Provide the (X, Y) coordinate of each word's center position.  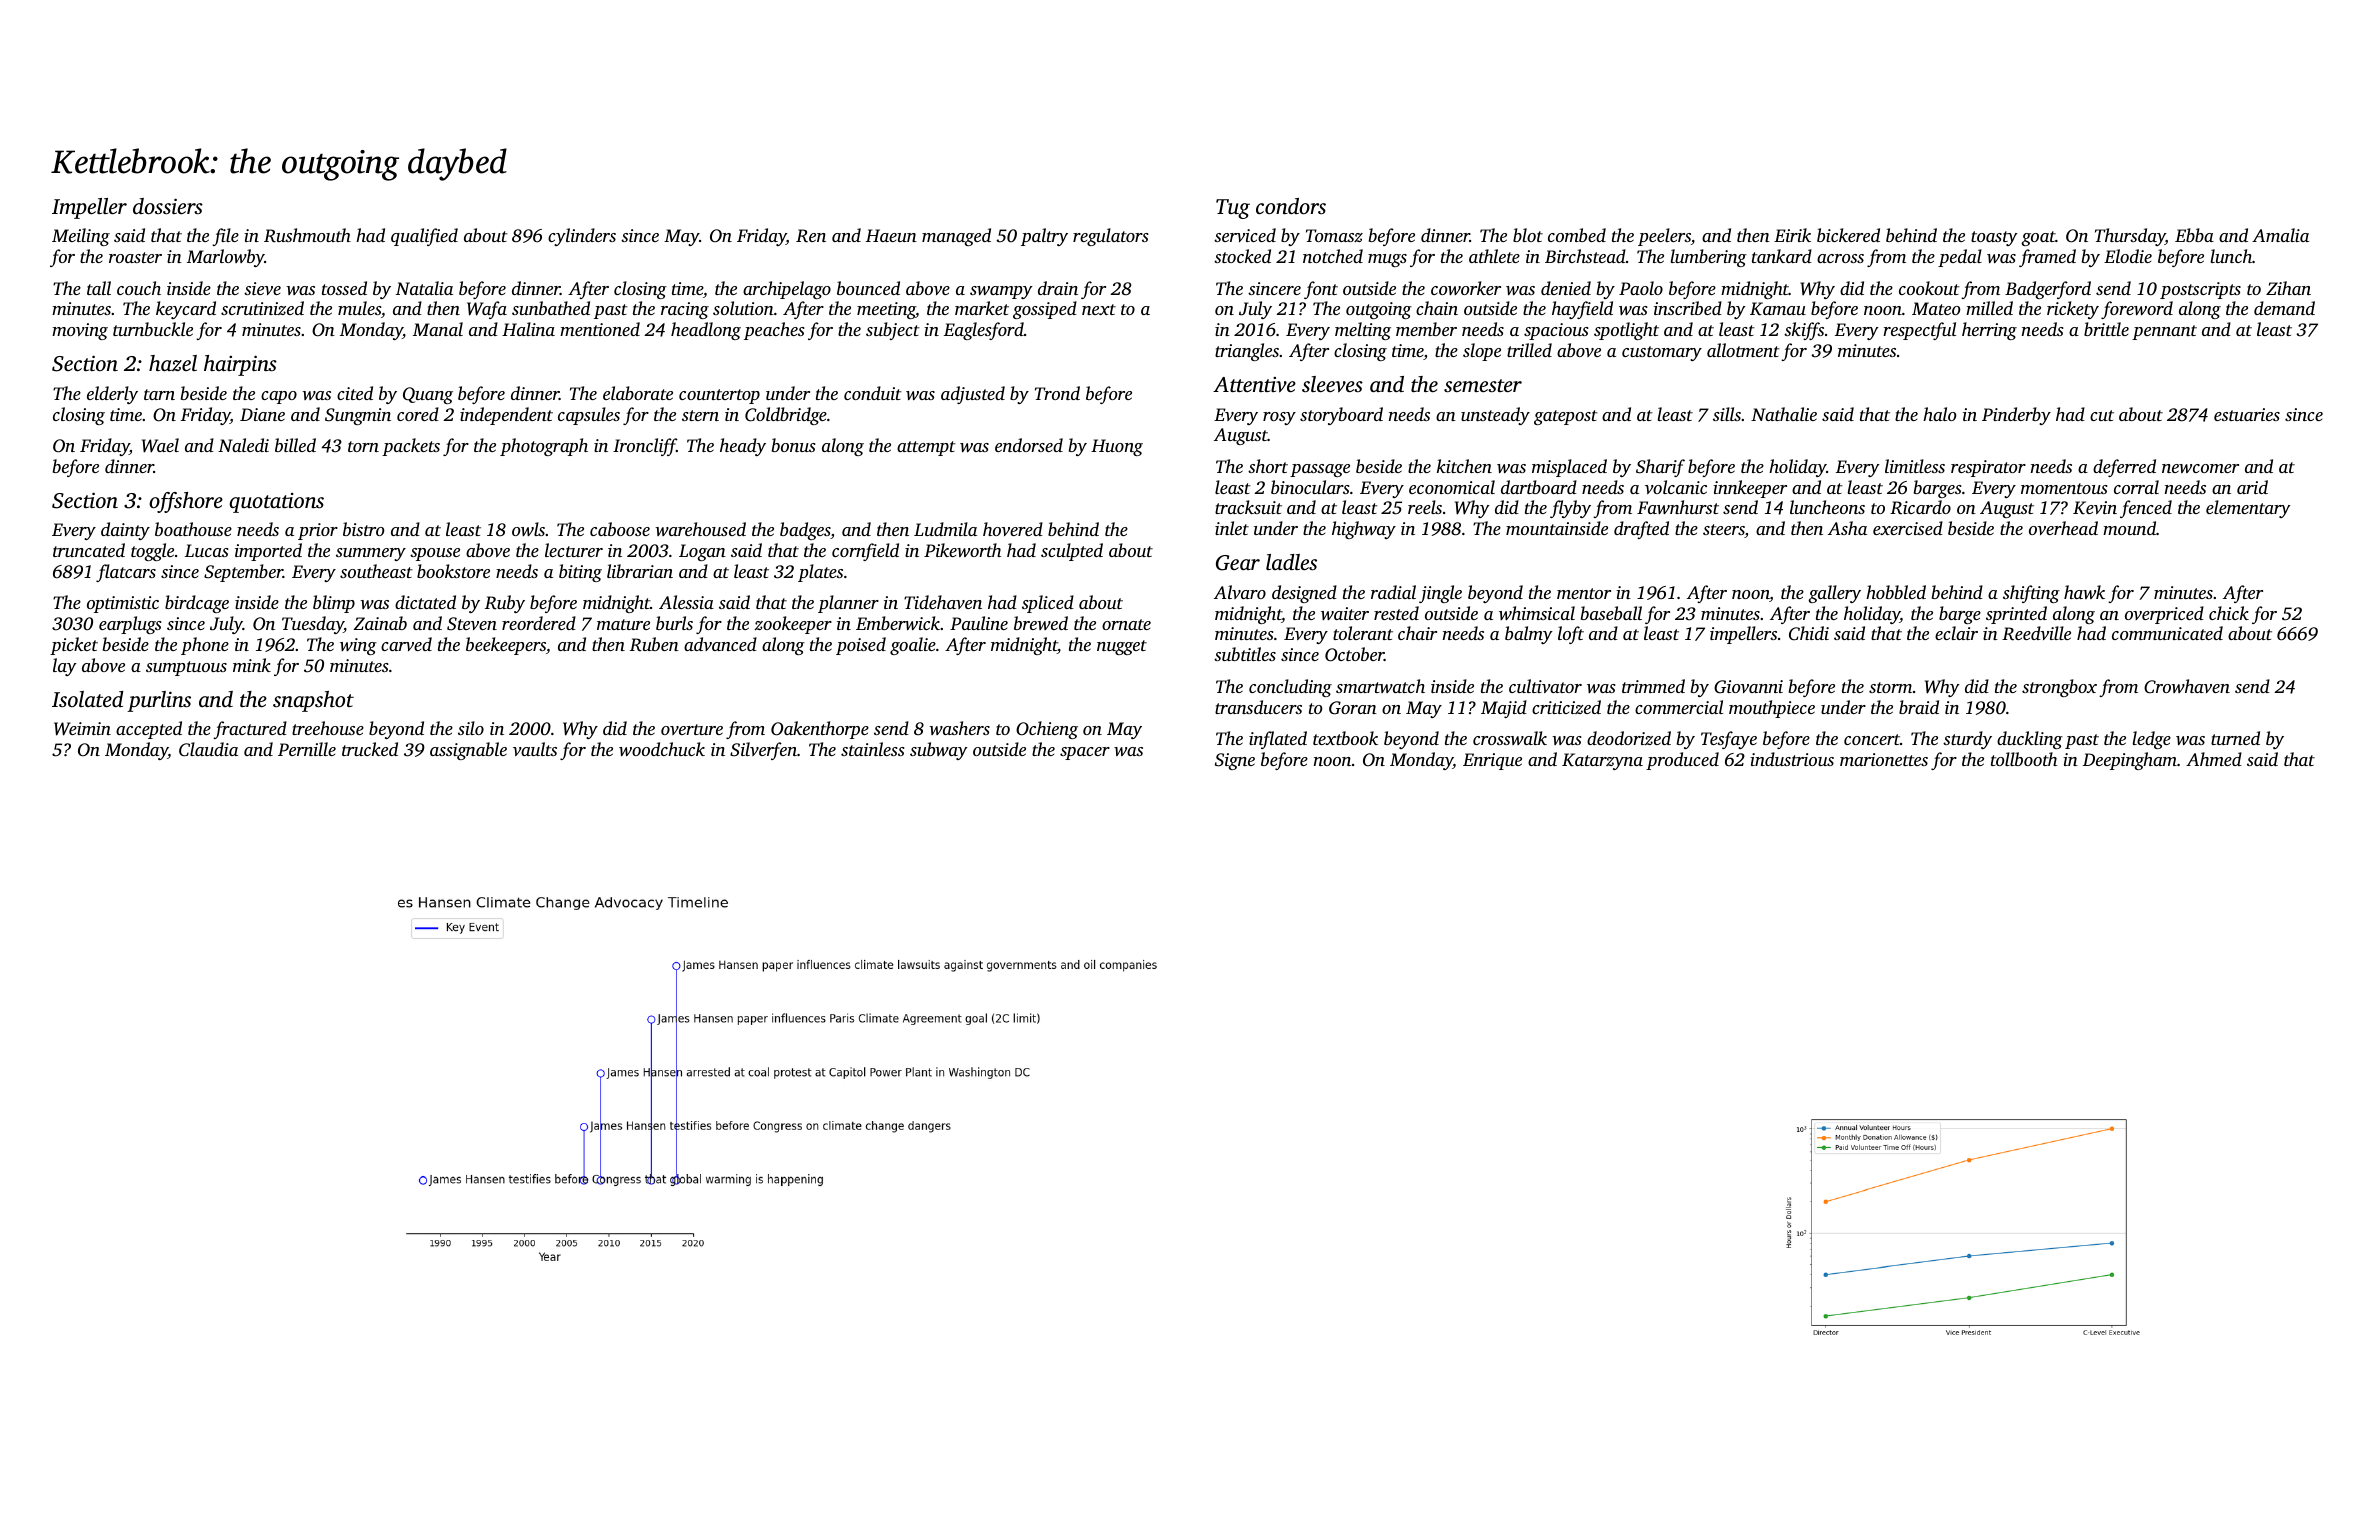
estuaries (2247, 414)
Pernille (307, 749)
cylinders (582, 237)
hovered (1013, 529)
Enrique (1492, 761)
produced (1682, 761)
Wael (160, 445)
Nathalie (1784, 414)
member (1426, 329)
